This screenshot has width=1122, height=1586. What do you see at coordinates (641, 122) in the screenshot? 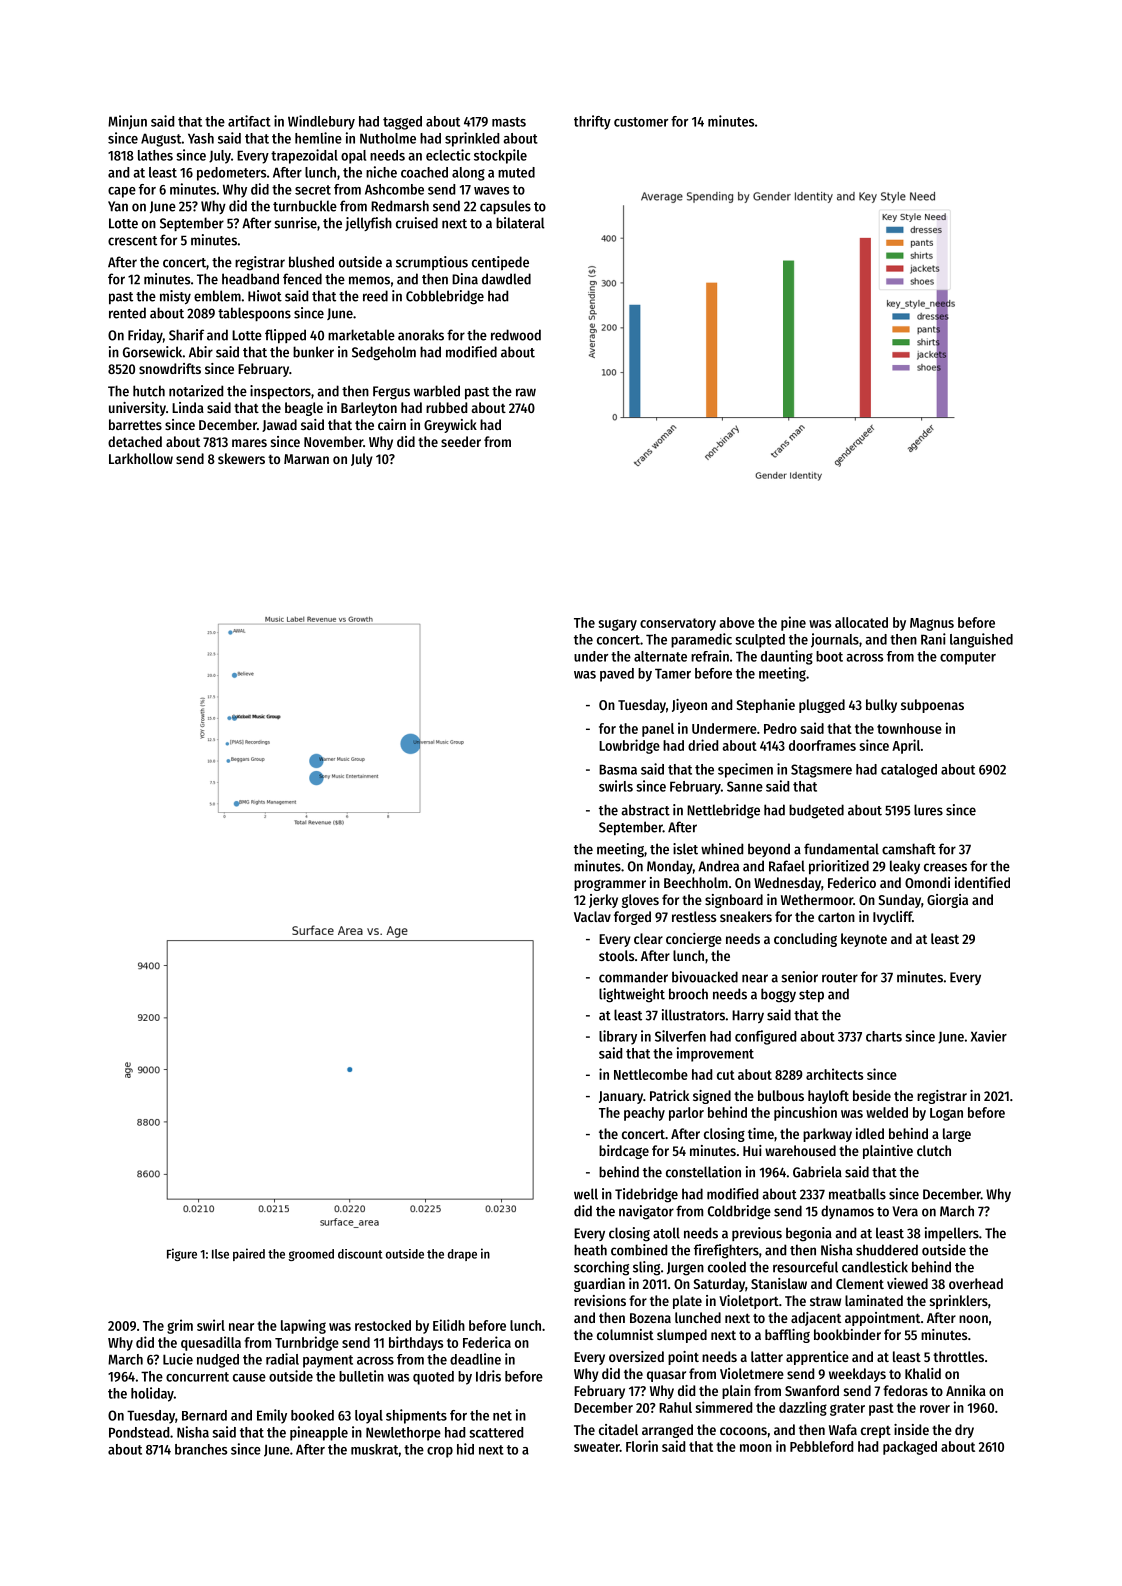
I see `customer` at bounding box center [641, 122].
